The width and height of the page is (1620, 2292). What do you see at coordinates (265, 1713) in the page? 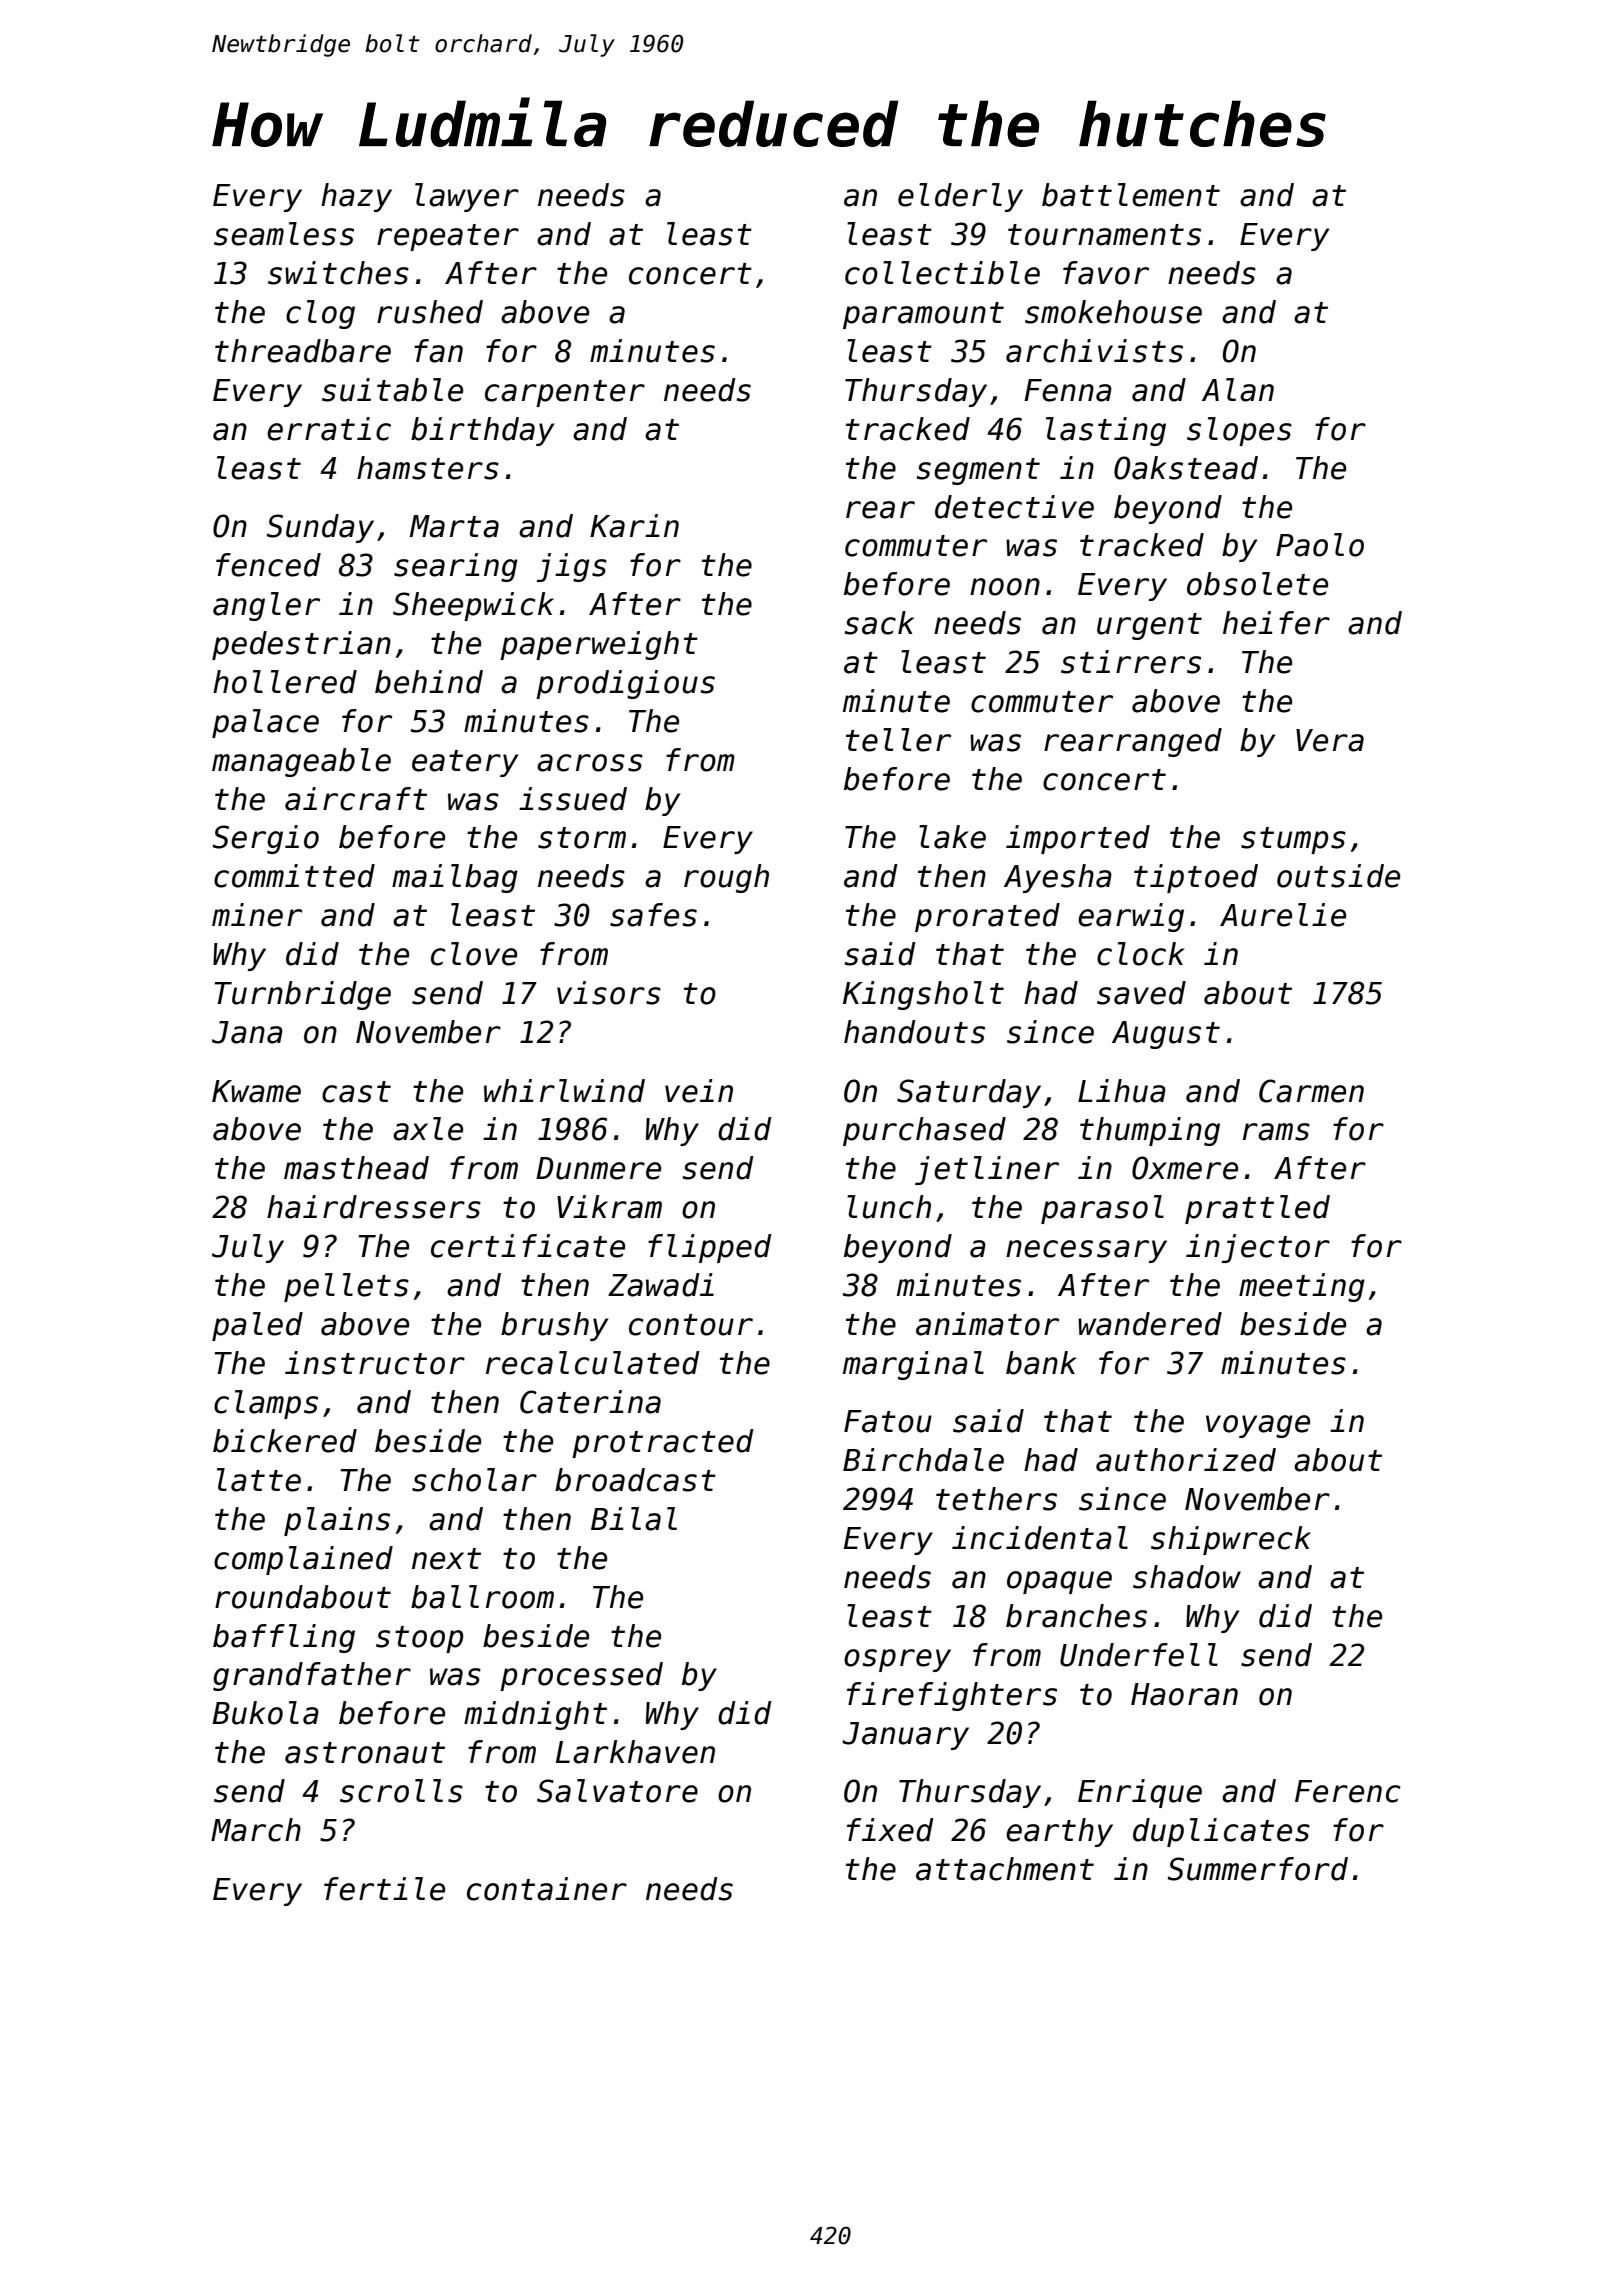
I see `Bukola` at bounding box center [265, 1713].
